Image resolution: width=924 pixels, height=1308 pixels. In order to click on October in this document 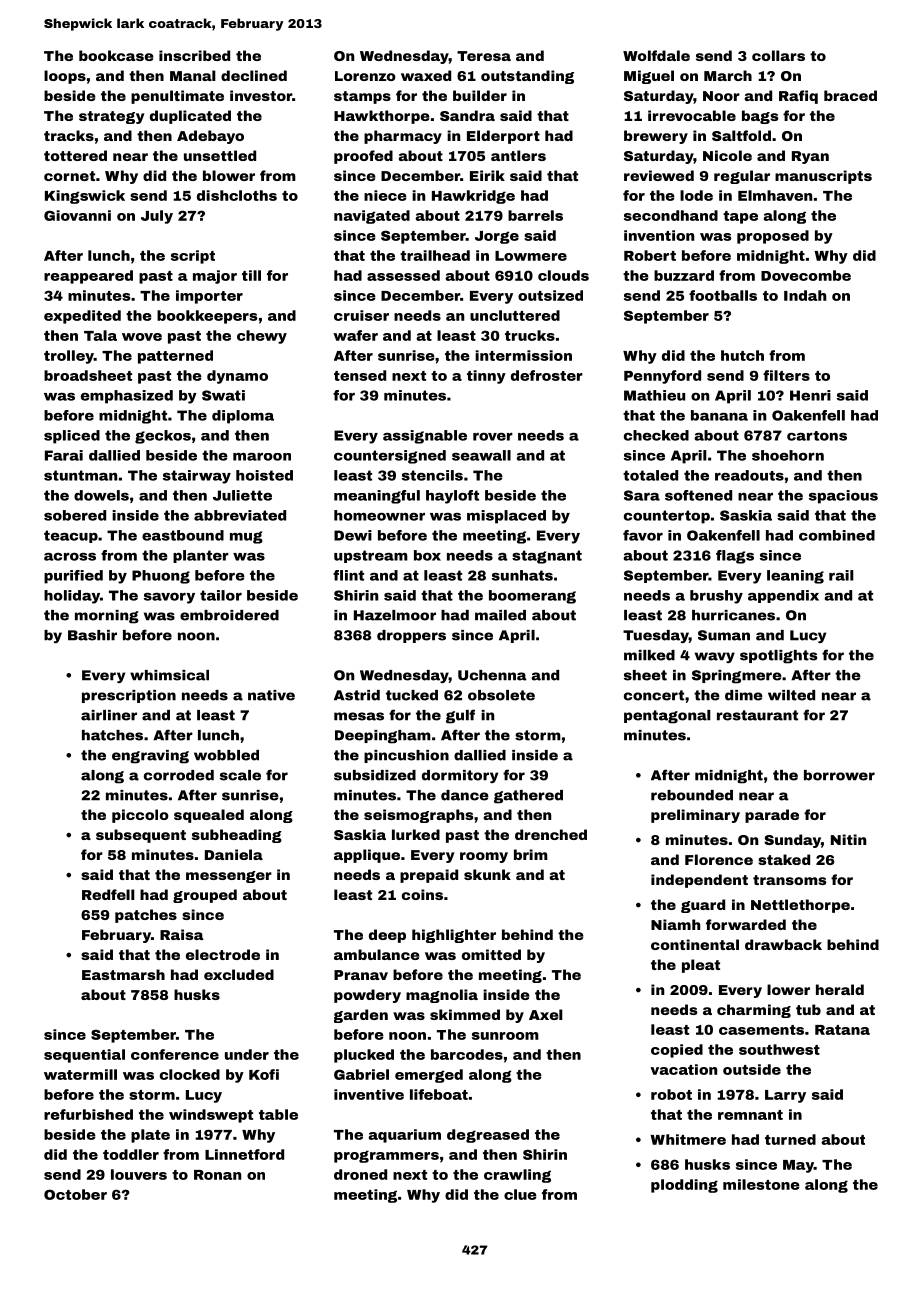, I will do `click(75, 1194)`.
